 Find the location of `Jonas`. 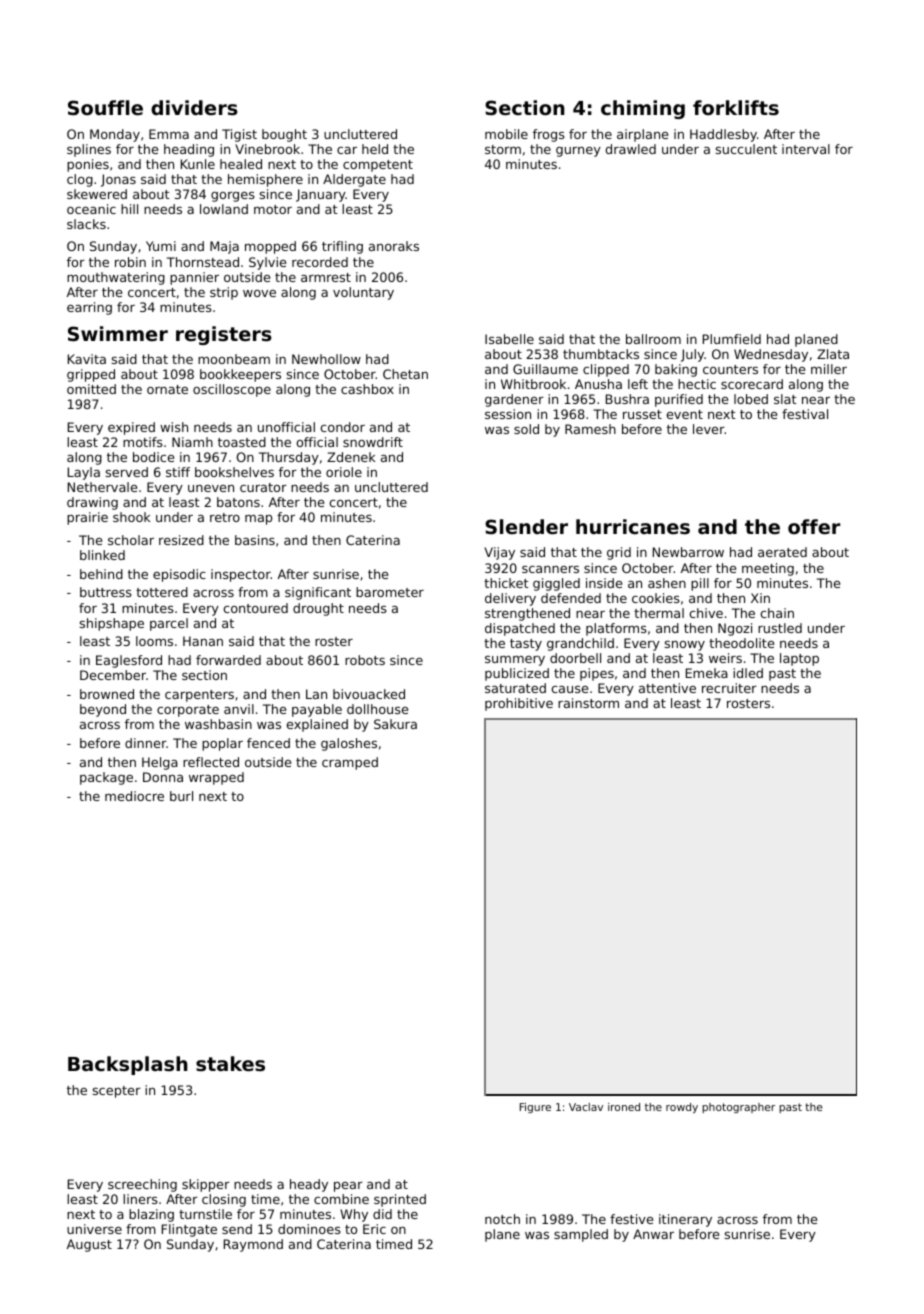

Jonas is located at coordinates (118, 180).
